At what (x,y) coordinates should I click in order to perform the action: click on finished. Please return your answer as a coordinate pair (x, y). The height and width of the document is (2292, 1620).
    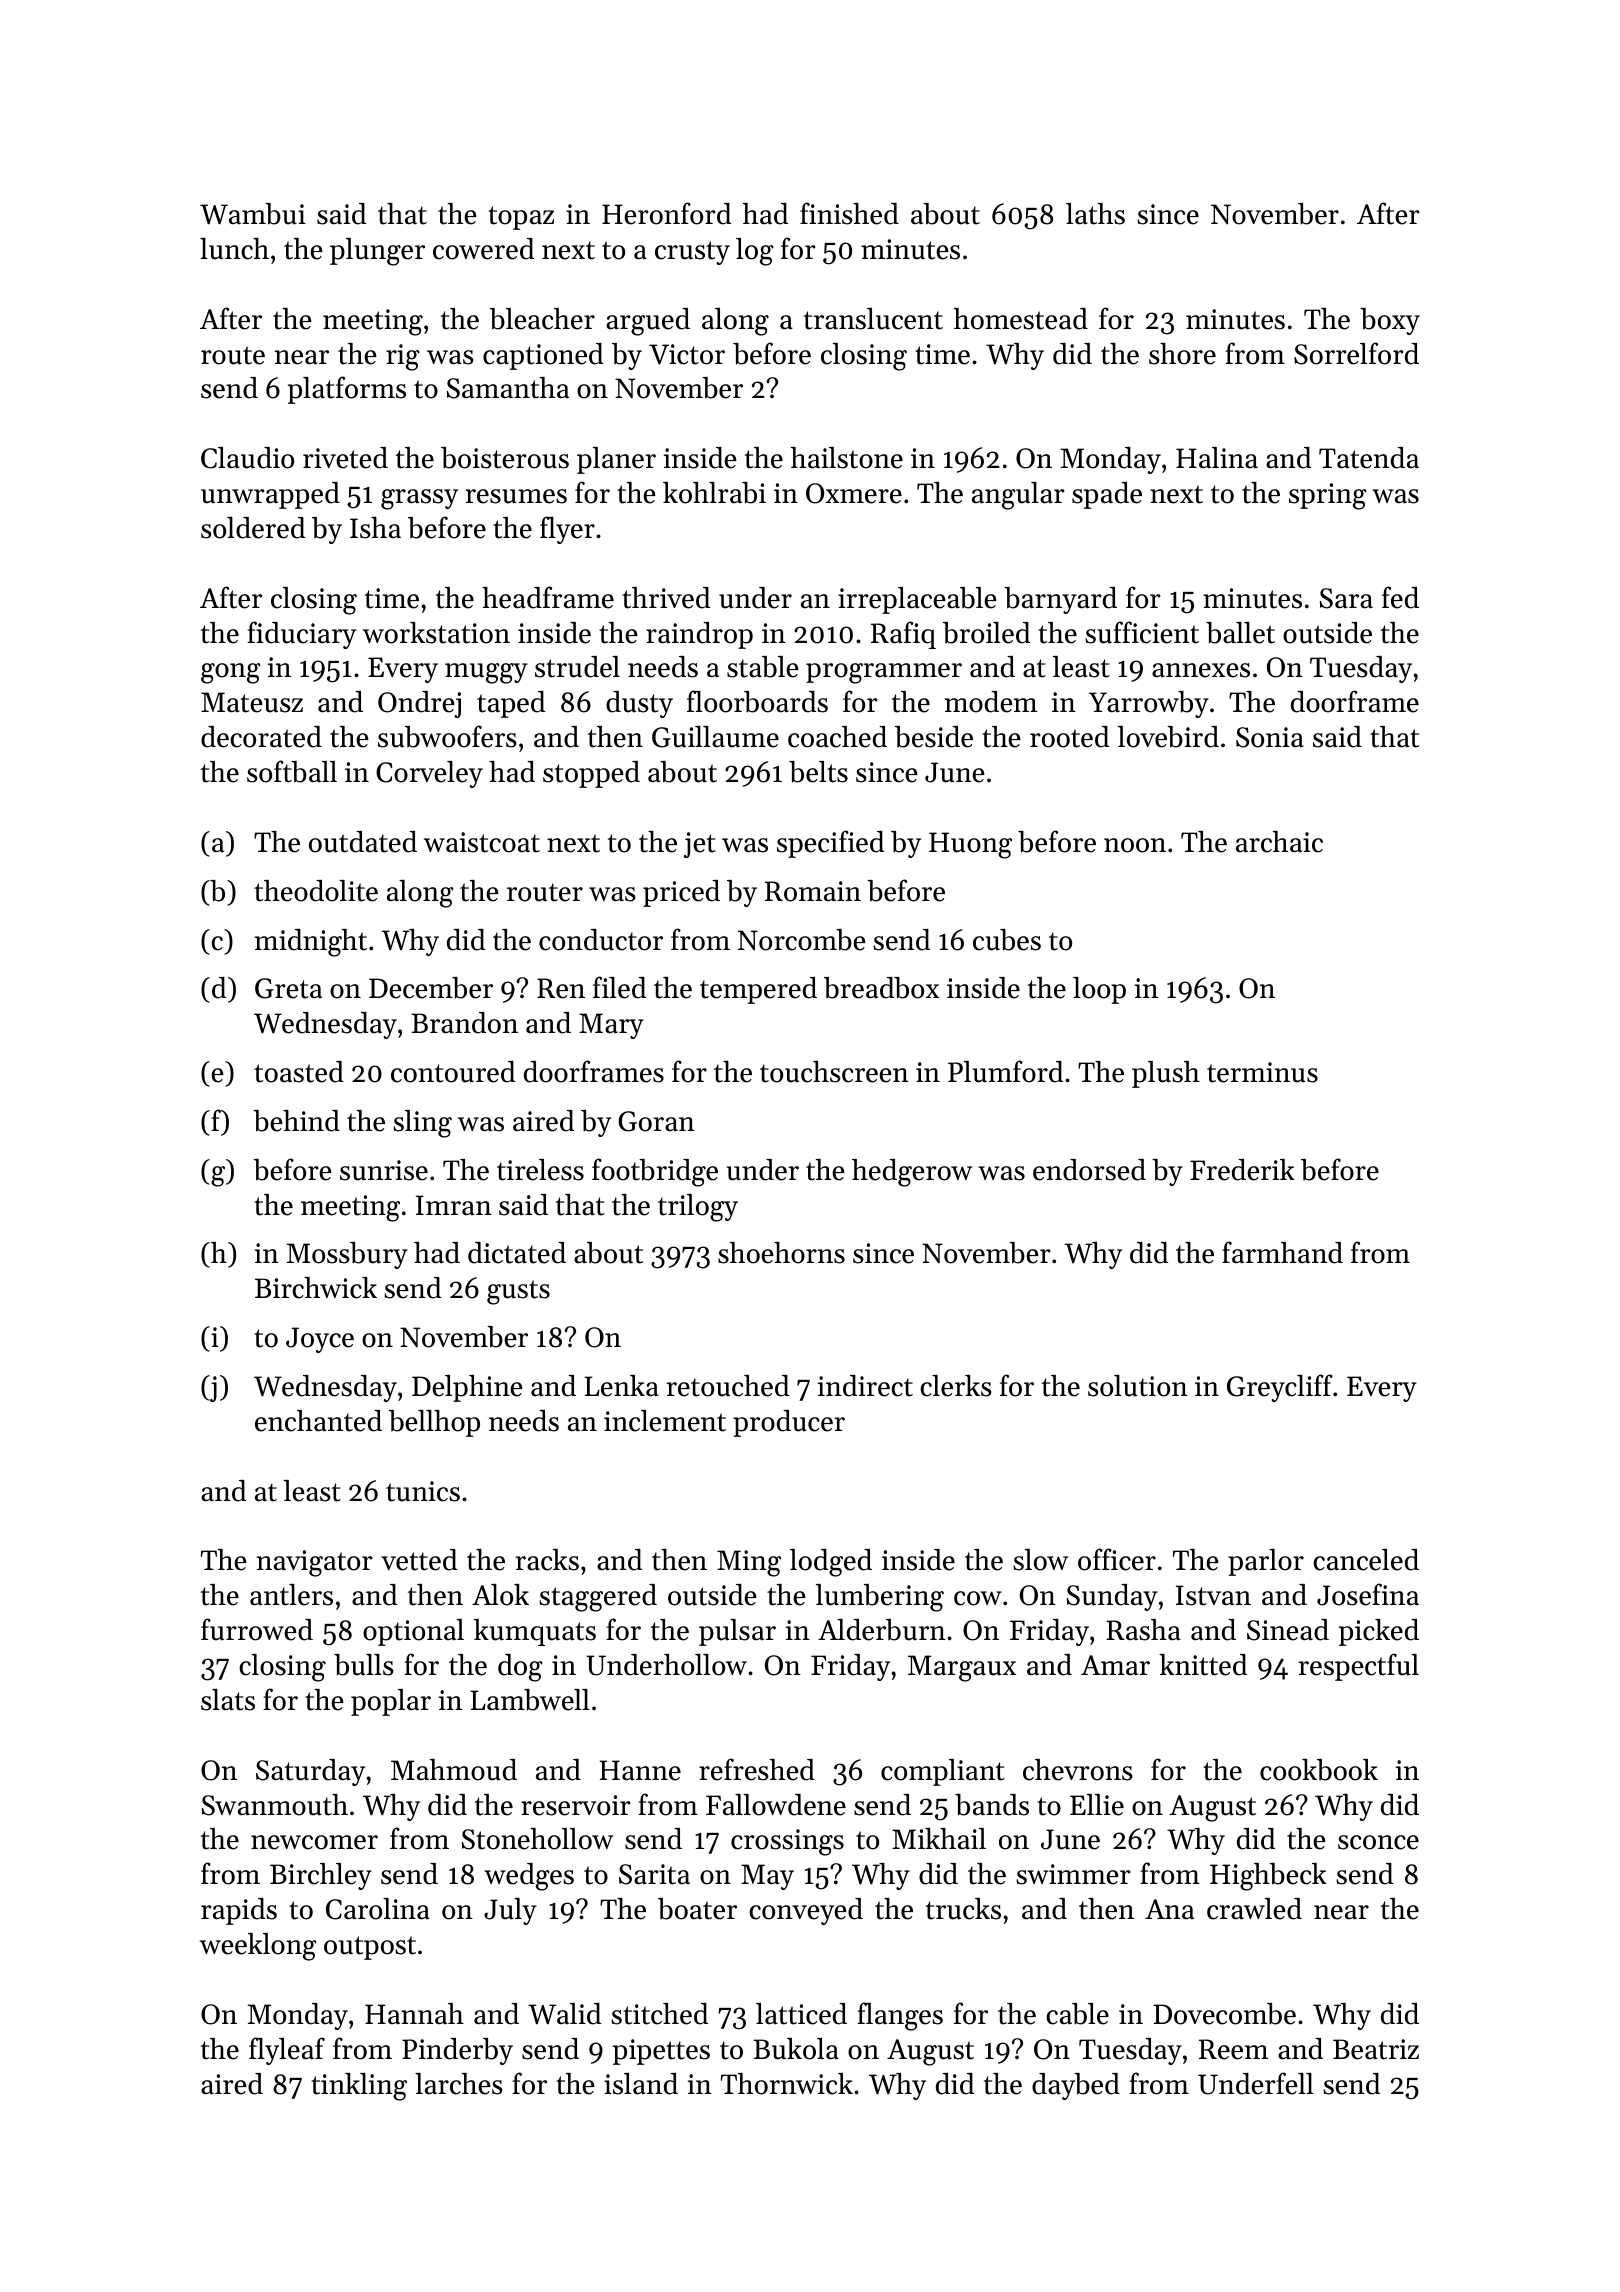
    Looking at the image, I should click on (849, 213).
